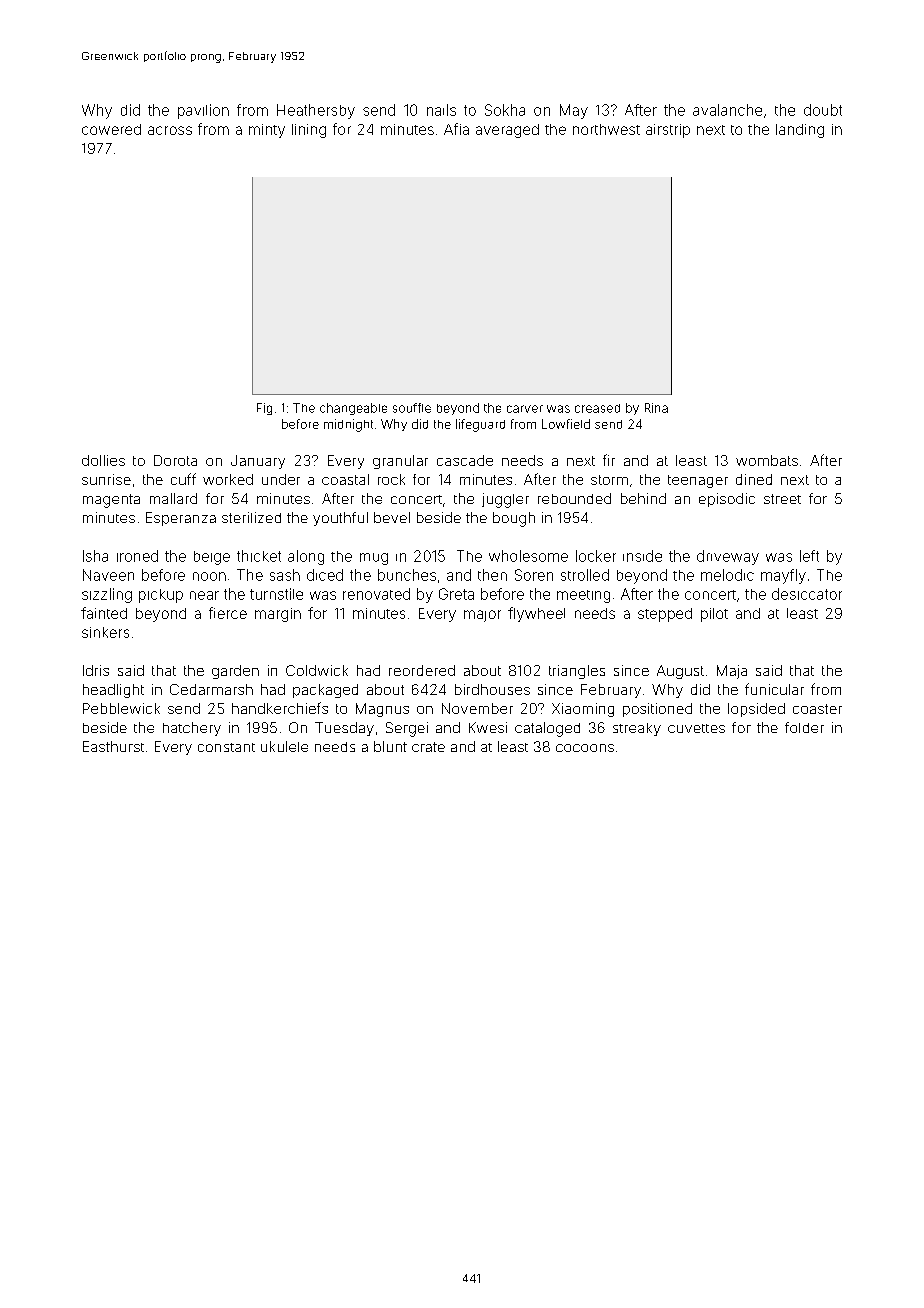 The image size is (924, 1308). What do you see at coordinates (428, 747) in the page?
I see `crate` at bounding box center [428, 747].
